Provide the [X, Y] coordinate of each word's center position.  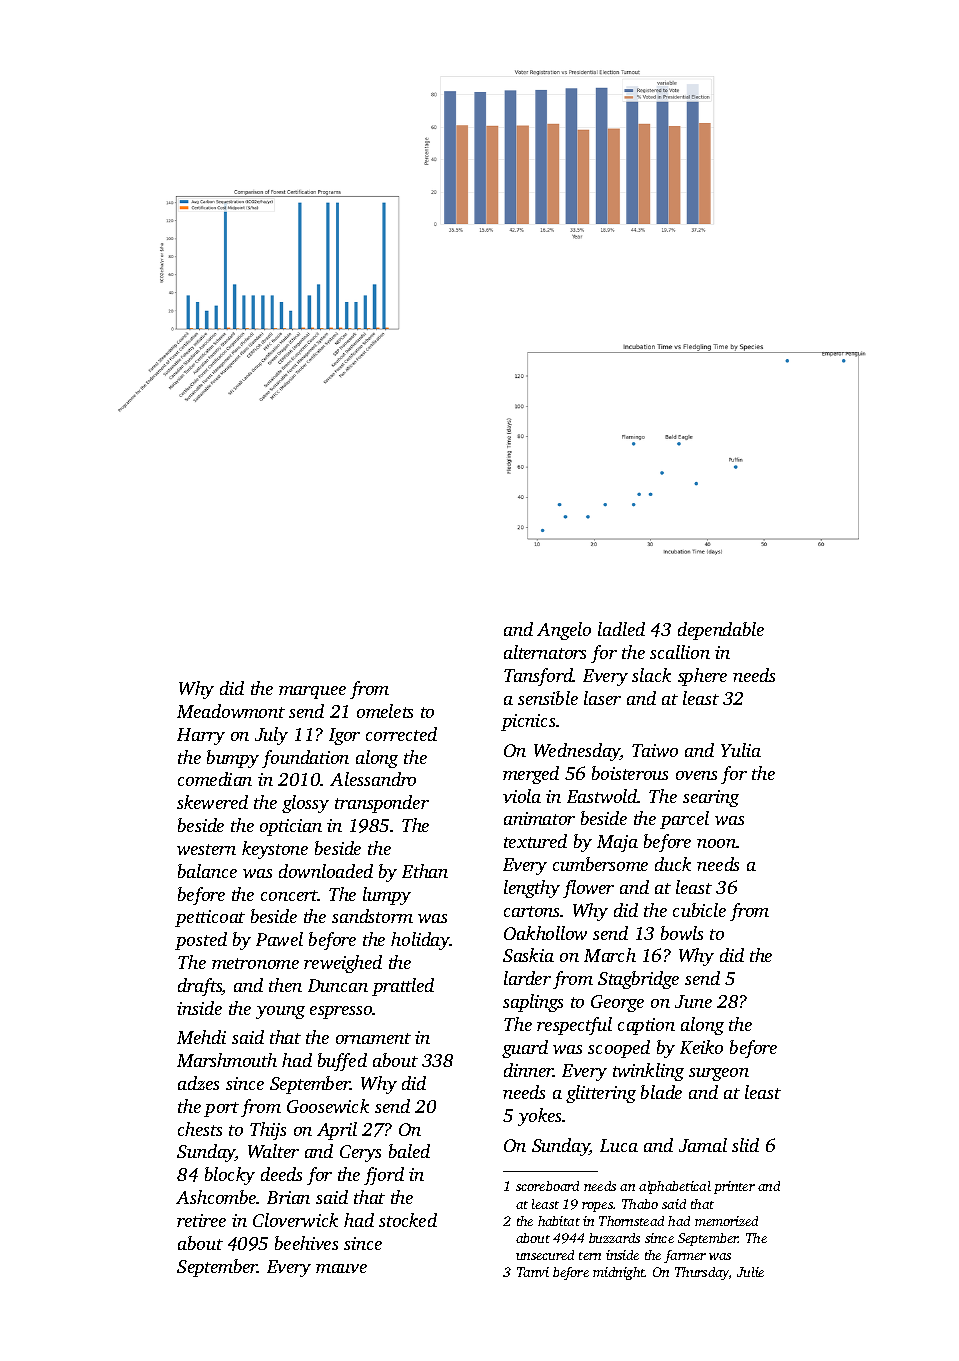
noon [717, 843]
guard [525, 1049]
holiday [420, 941]
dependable [721, 631]
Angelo [564, 631]
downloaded [326, 871]
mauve [341, 1268]
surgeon [719, 1074]
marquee [312, 692]
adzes [198, 1083]
